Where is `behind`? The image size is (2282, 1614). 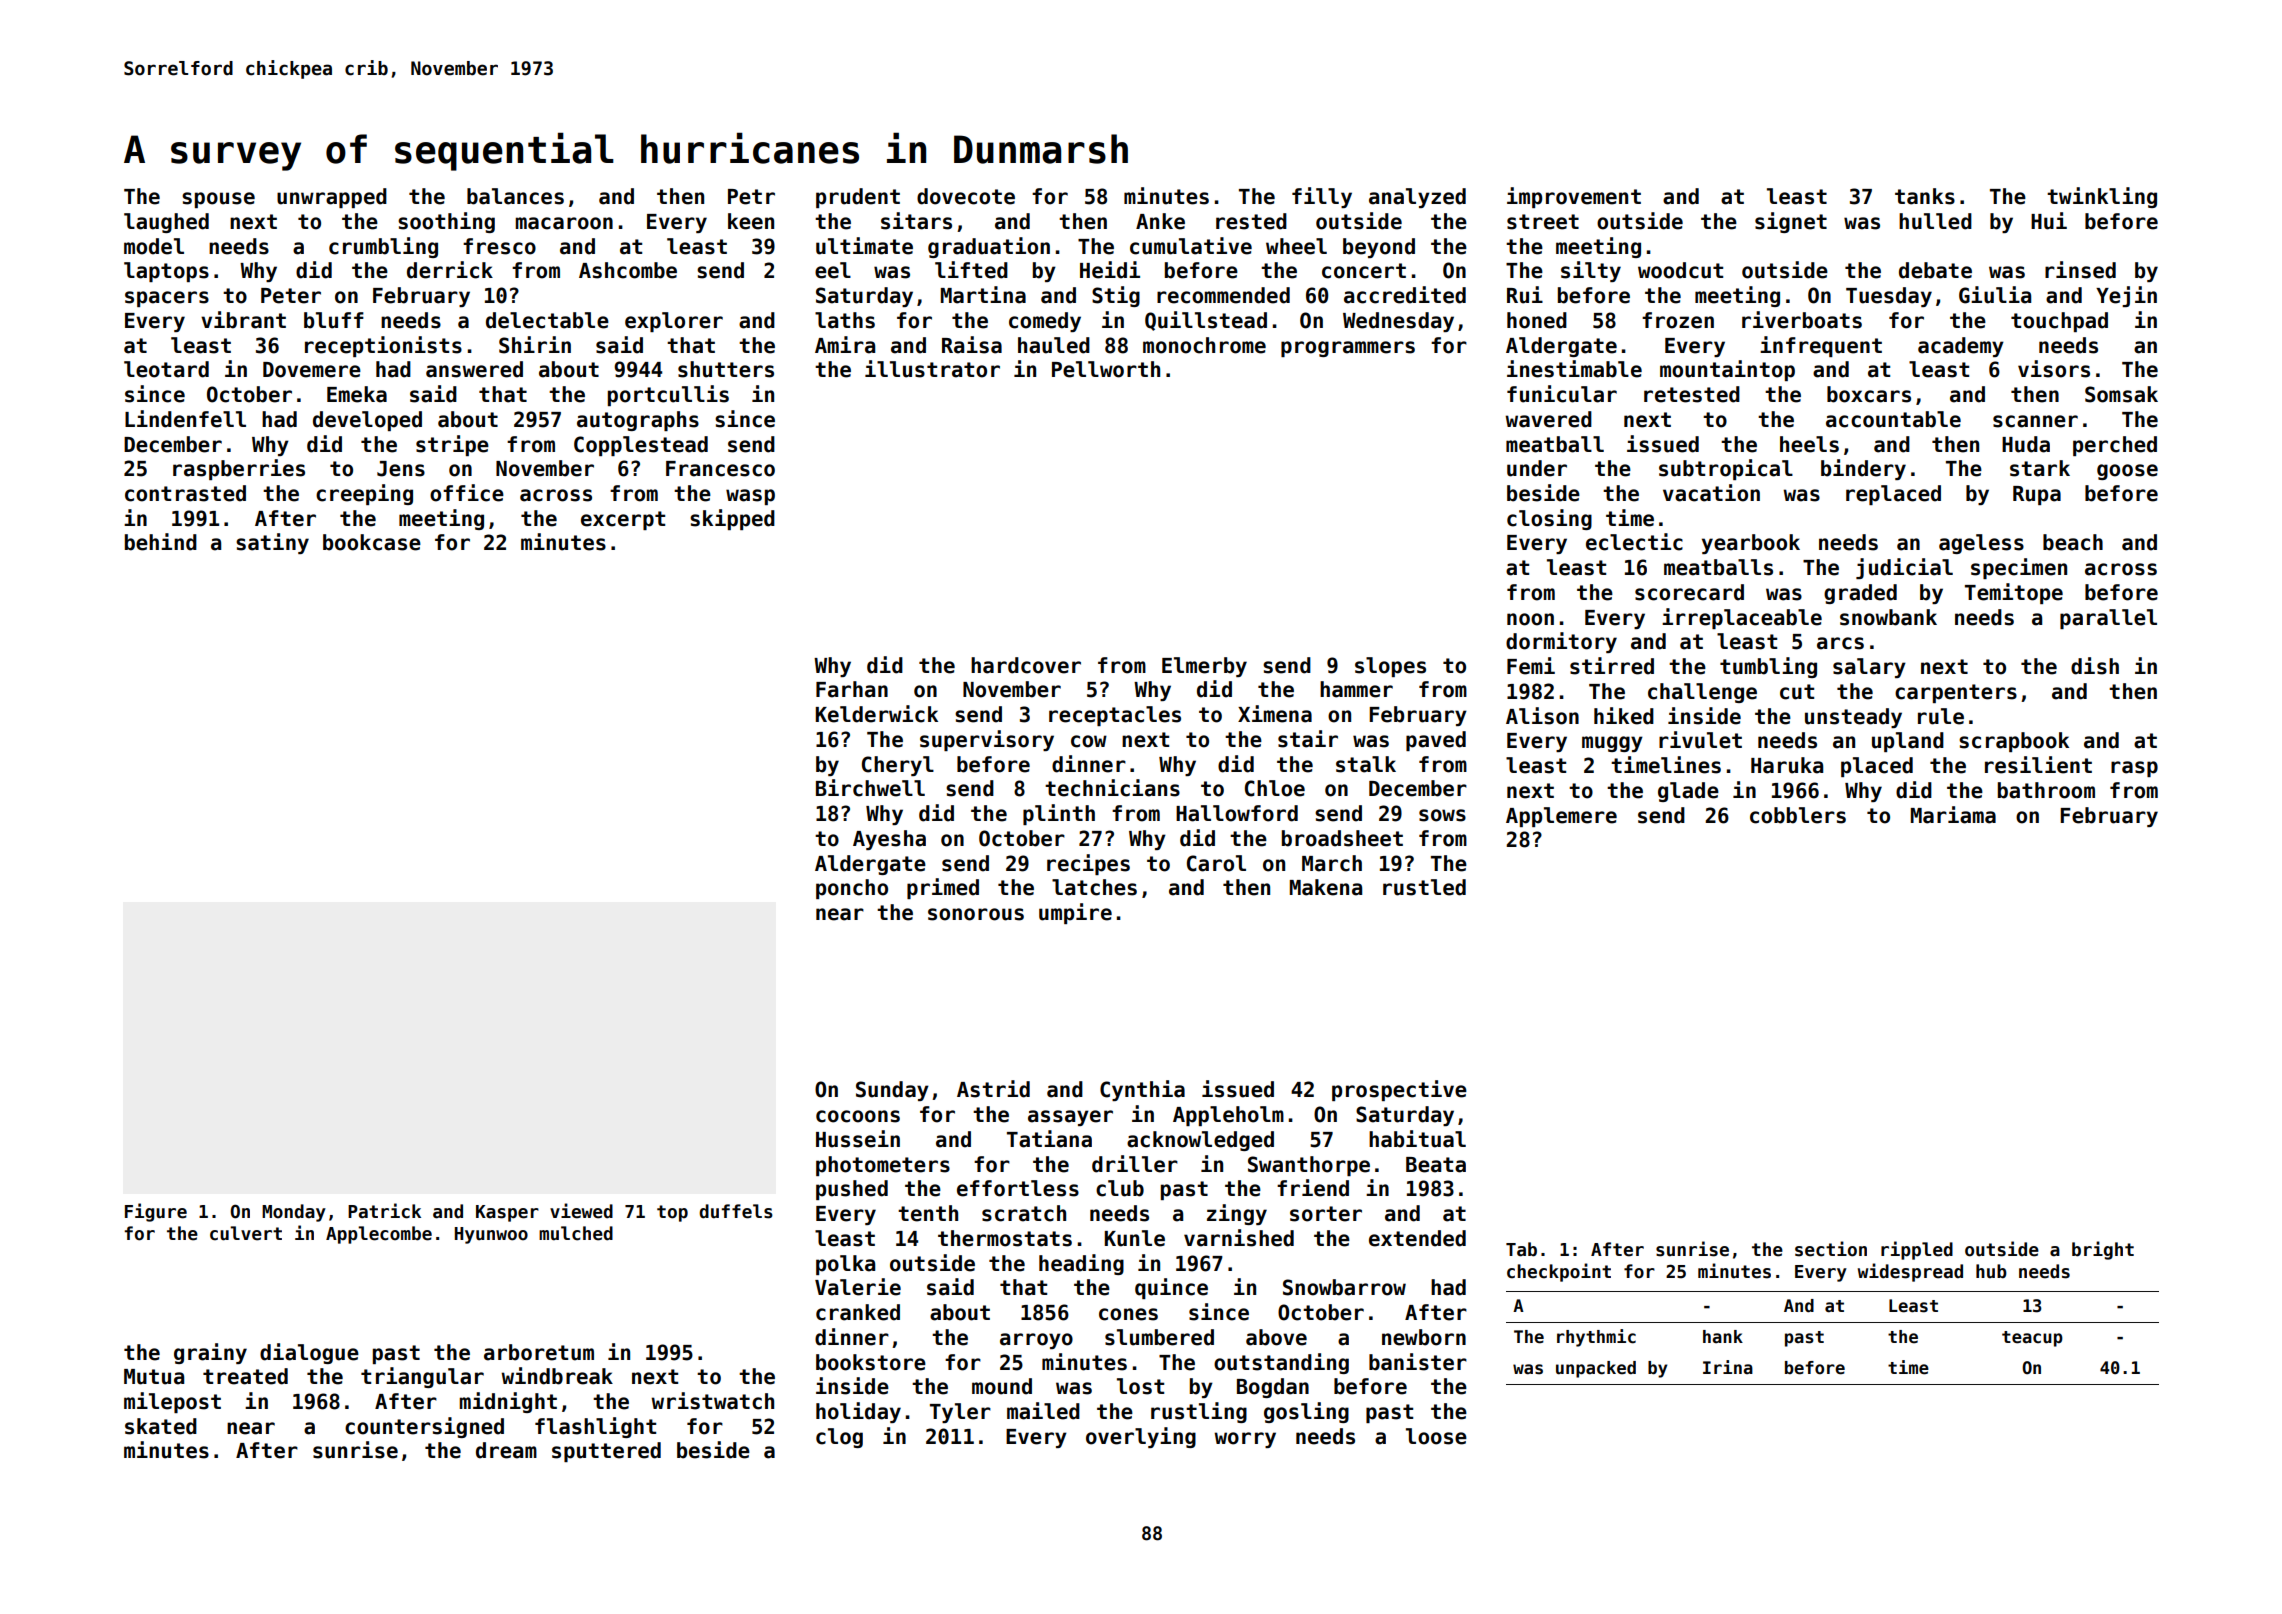
behind is located at coordinates (161, 542).
